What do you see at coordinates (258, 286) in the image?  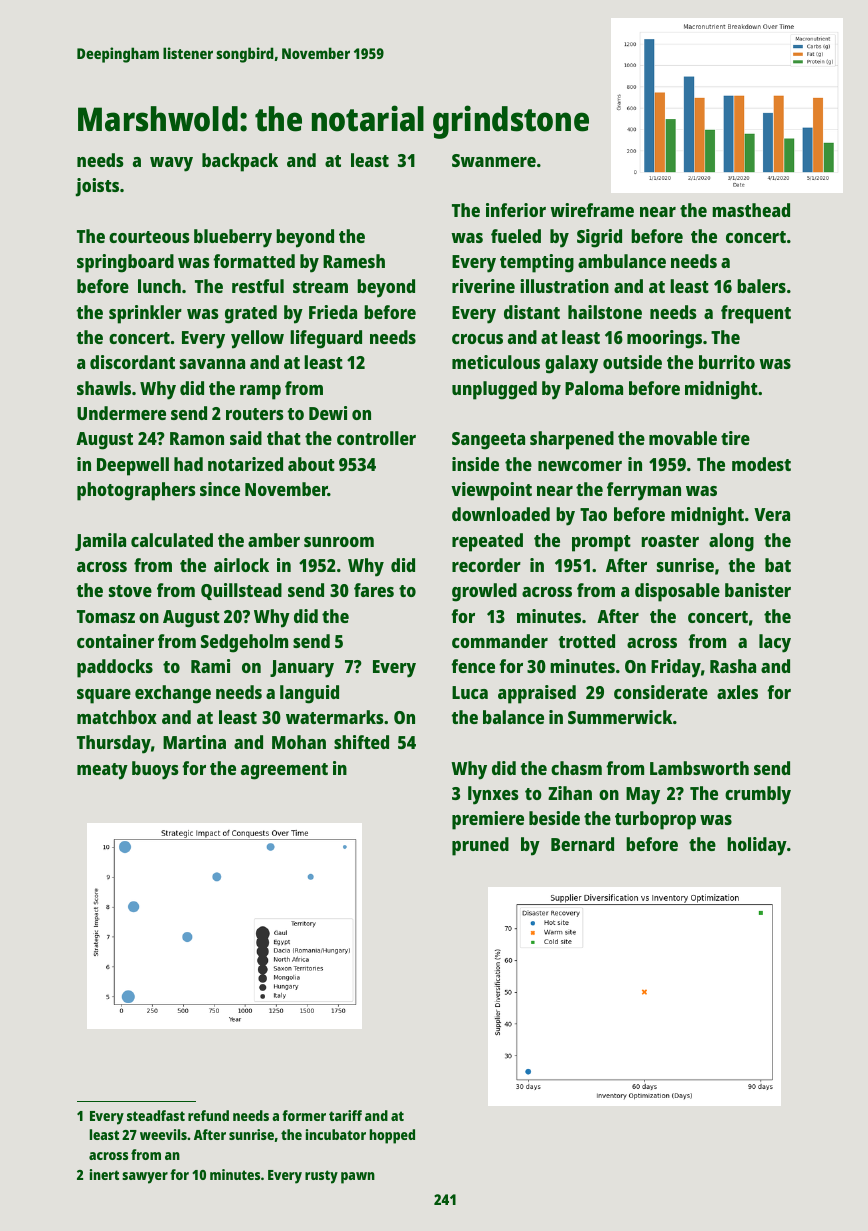 I see `restful` at bounding box center [258, 286].
